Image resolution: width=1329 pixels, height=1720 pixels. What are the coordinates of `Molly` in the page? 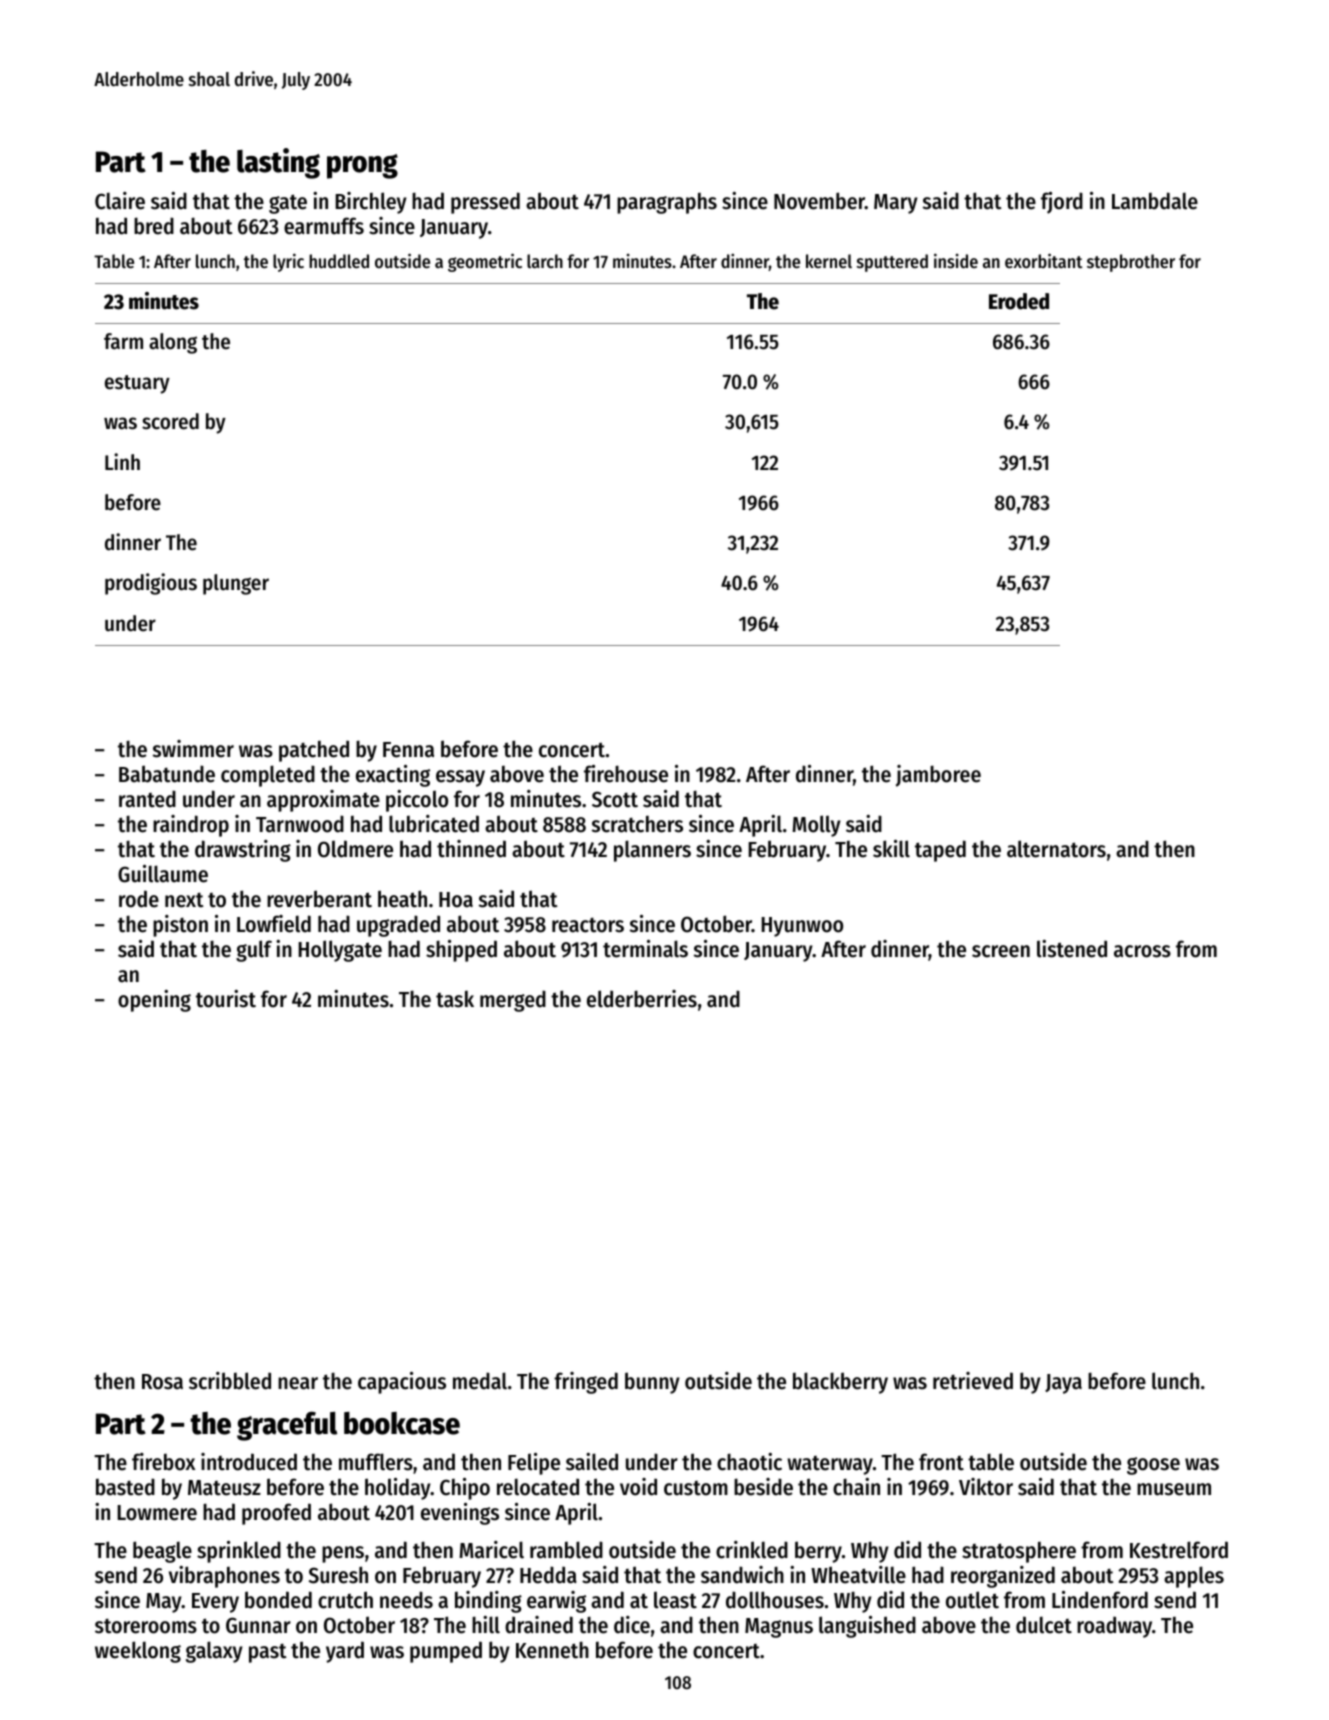 It's located at (816, 826).
